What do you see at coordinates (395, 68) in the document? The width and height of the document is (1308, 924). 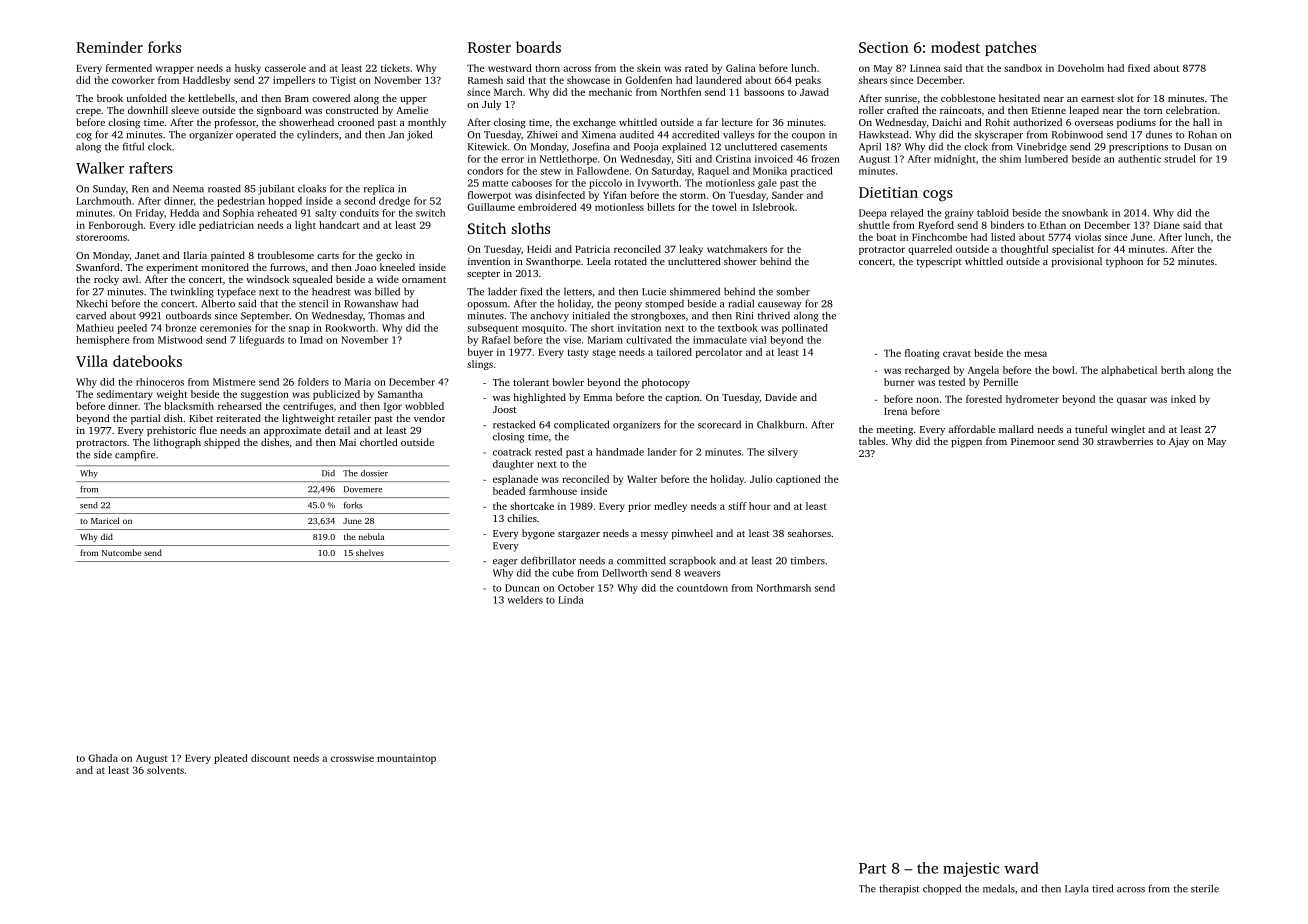 I see `tickets` at bounding box center [395, 68].
